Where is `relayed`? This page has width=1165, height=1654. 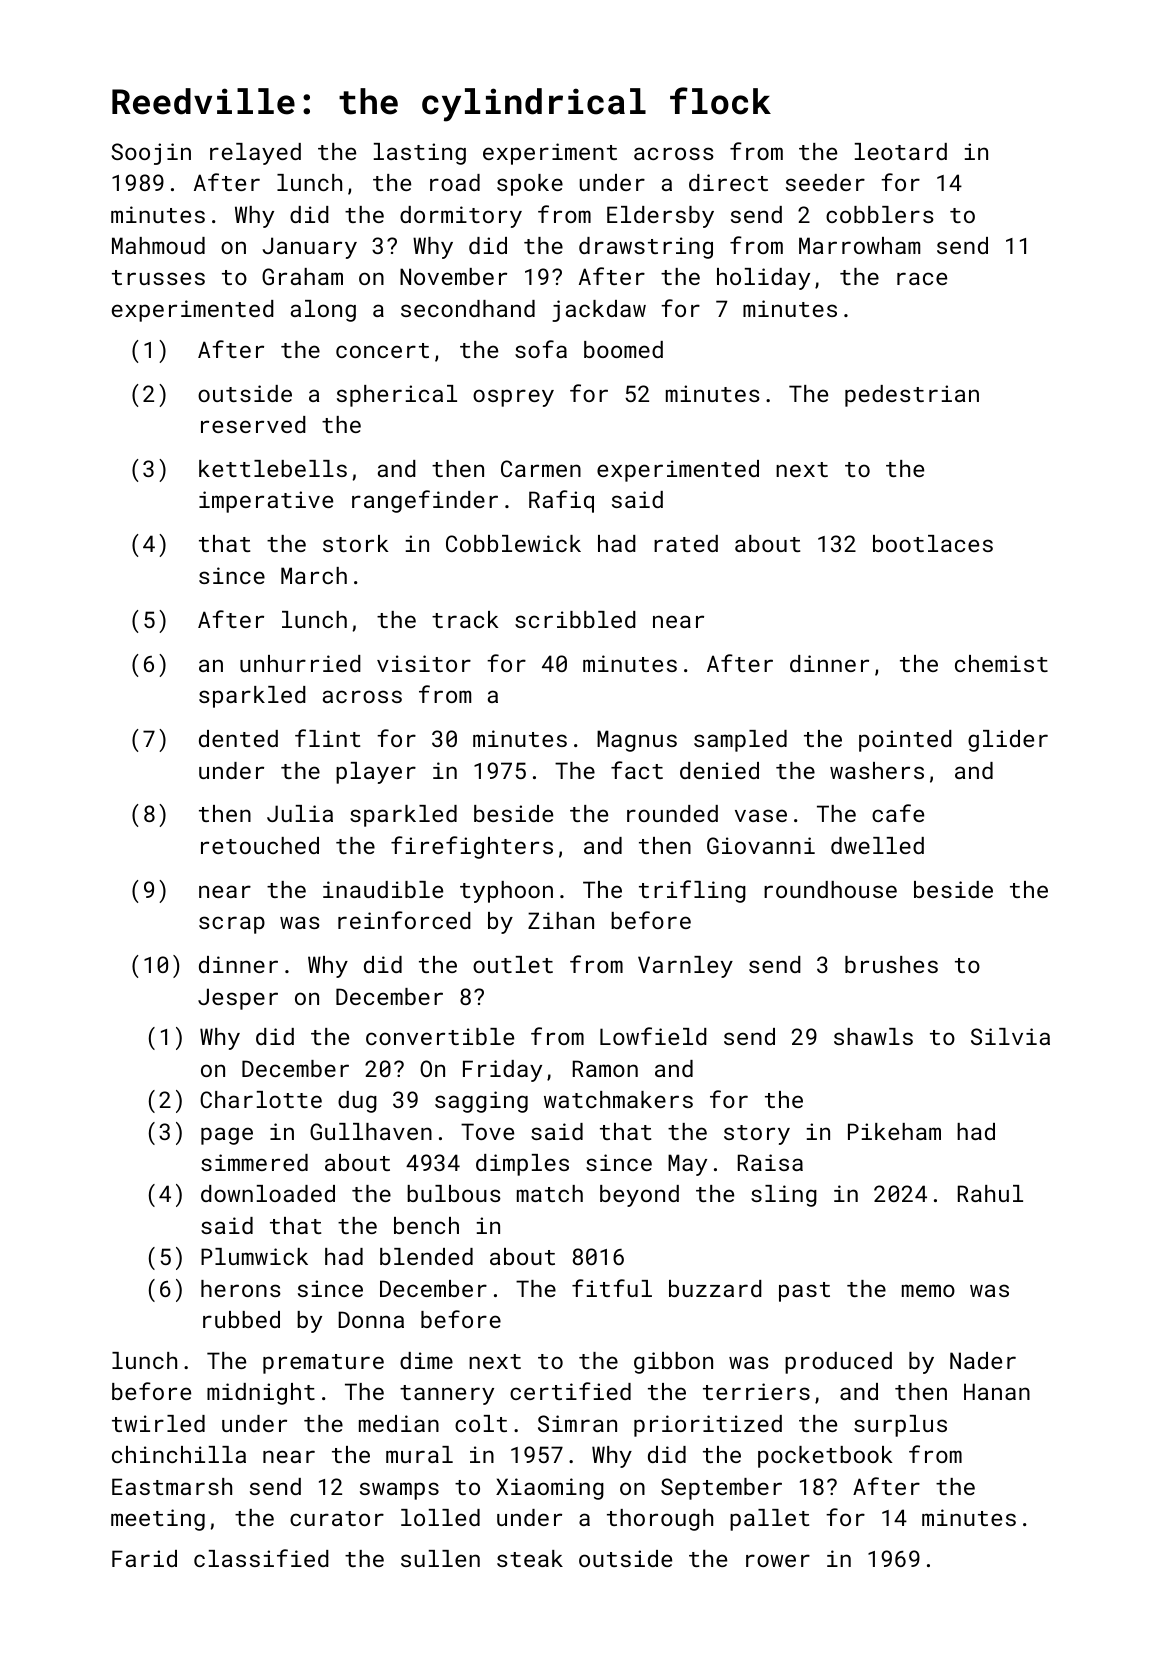
relayed is located at coordinates (255, 154).
